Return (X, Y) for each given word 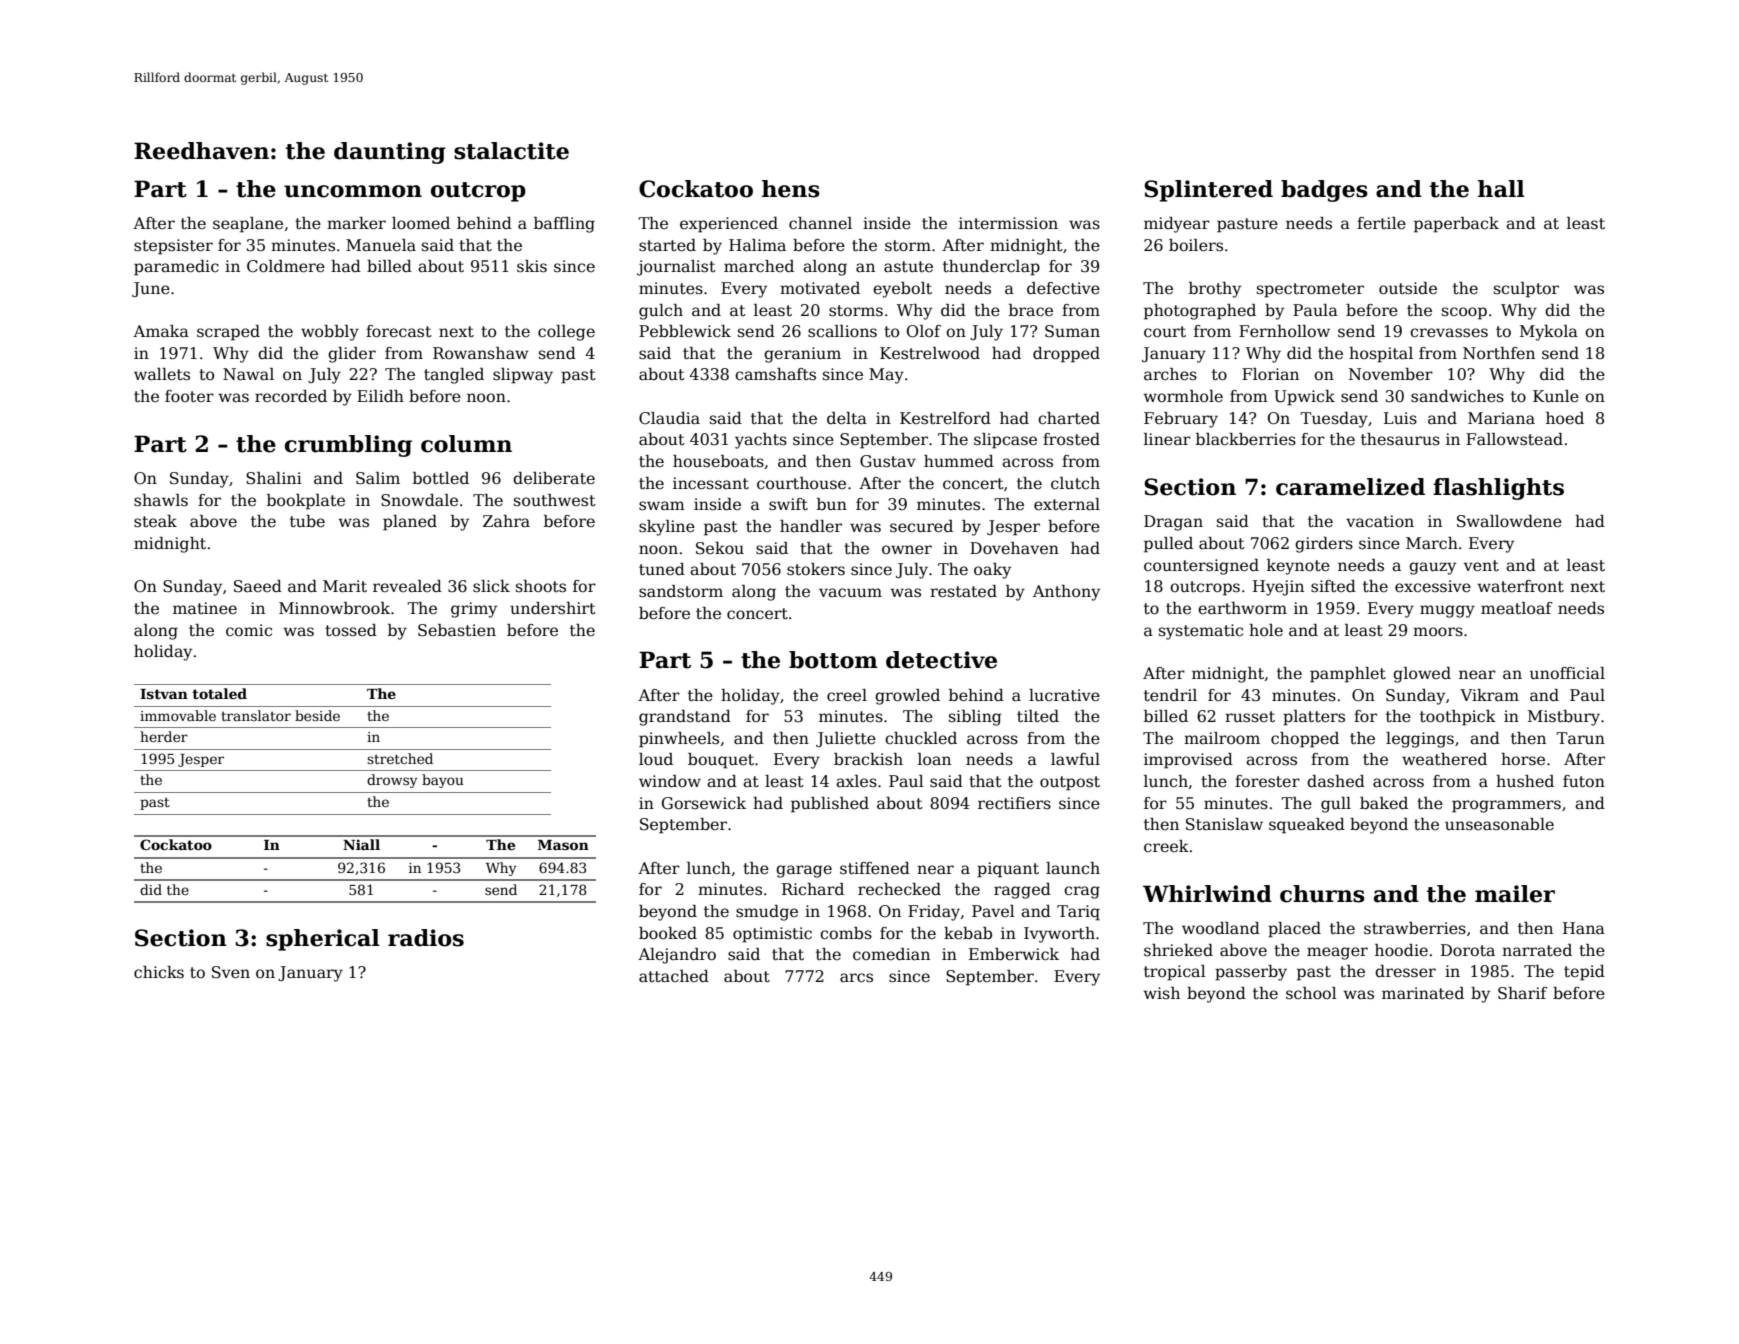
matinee (205, 608)
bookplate (306, 502)
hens (791, 189)
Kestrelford (945, 418)
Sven (231, 972)
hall (1501, 189)
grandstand (685, 718)
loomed (421, 223)
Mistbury (1564, 718)
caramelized (1350, 487)
